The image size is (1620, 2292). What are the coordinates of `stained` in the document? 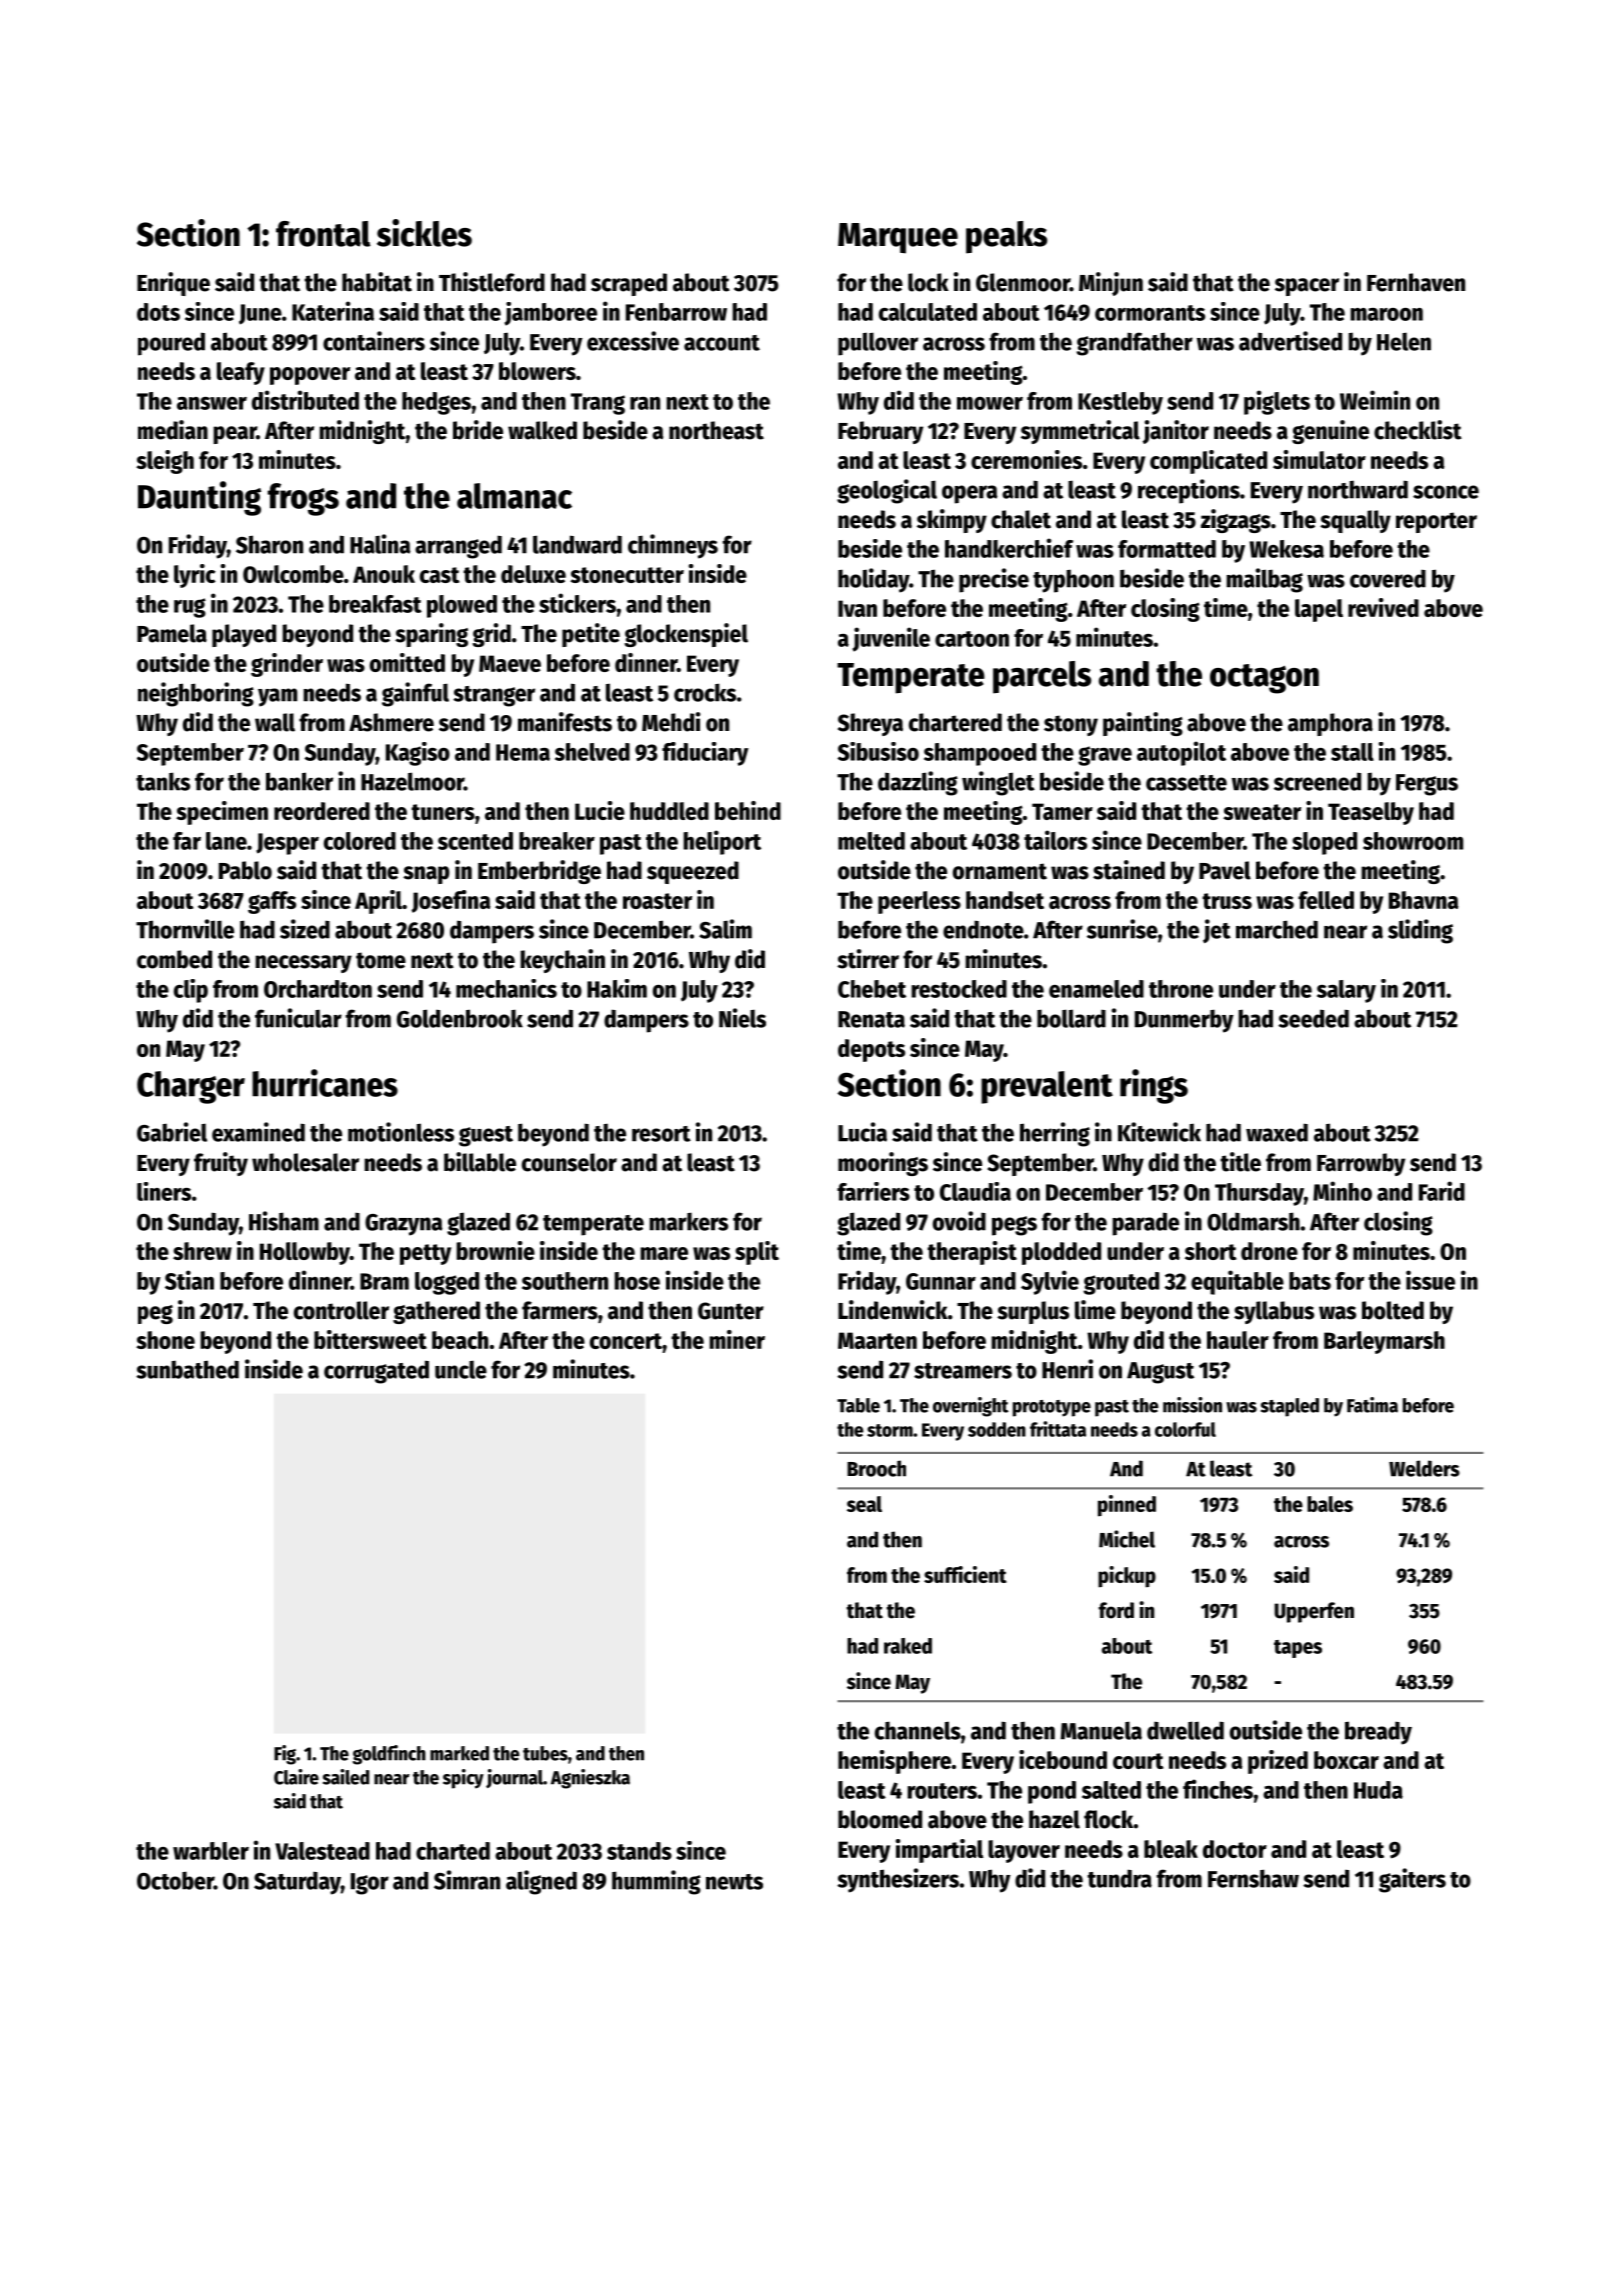 It's located at (1129, 870).
